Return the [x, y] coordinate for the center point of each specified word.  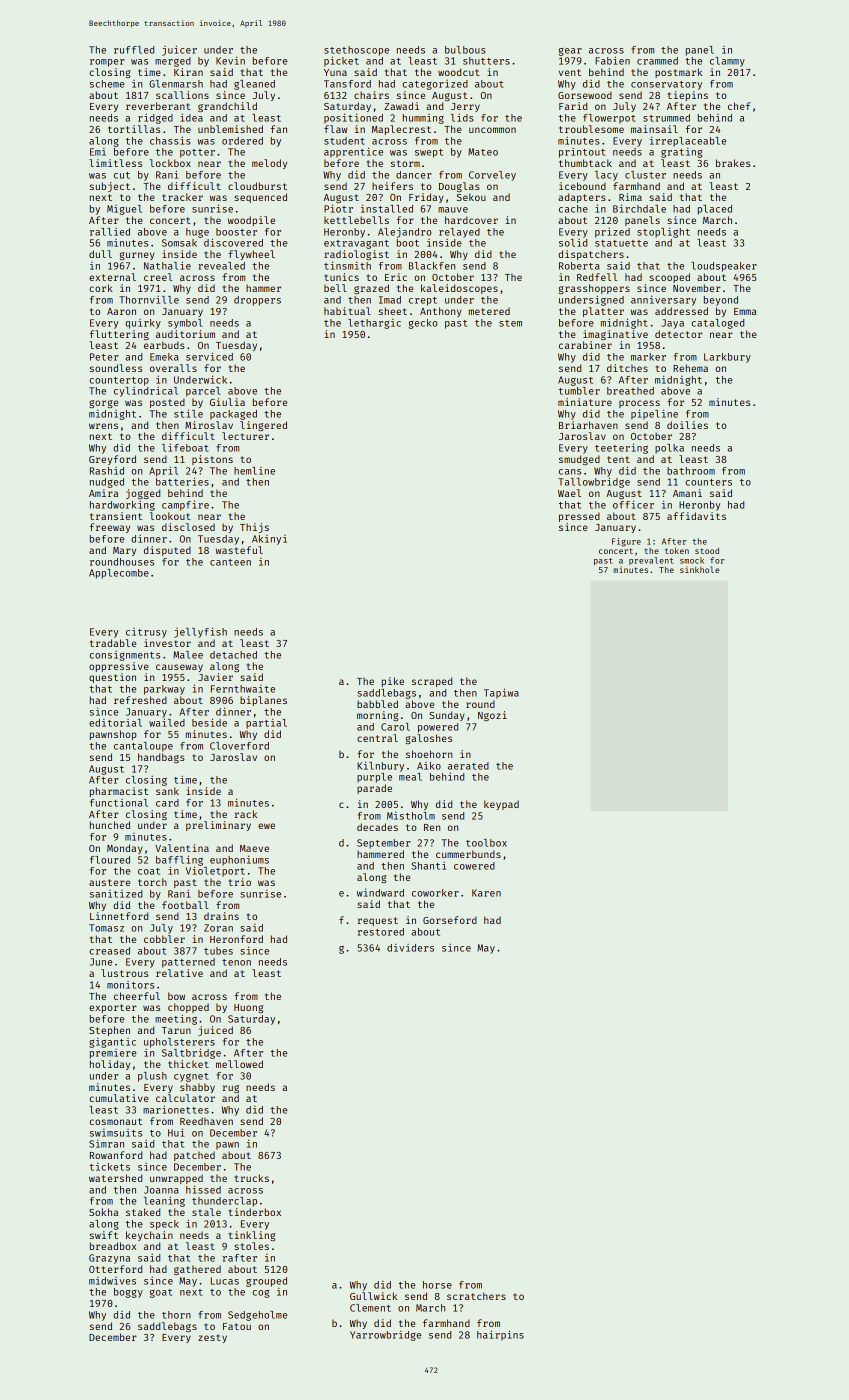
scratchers [476, 1296]
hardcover [471, 220]
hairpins [500, 1335]
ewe [266, 826]
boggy [128, 1293]
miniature [585, 402]
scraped [432, 682]
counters [708, 482]
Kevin [230, 60]
